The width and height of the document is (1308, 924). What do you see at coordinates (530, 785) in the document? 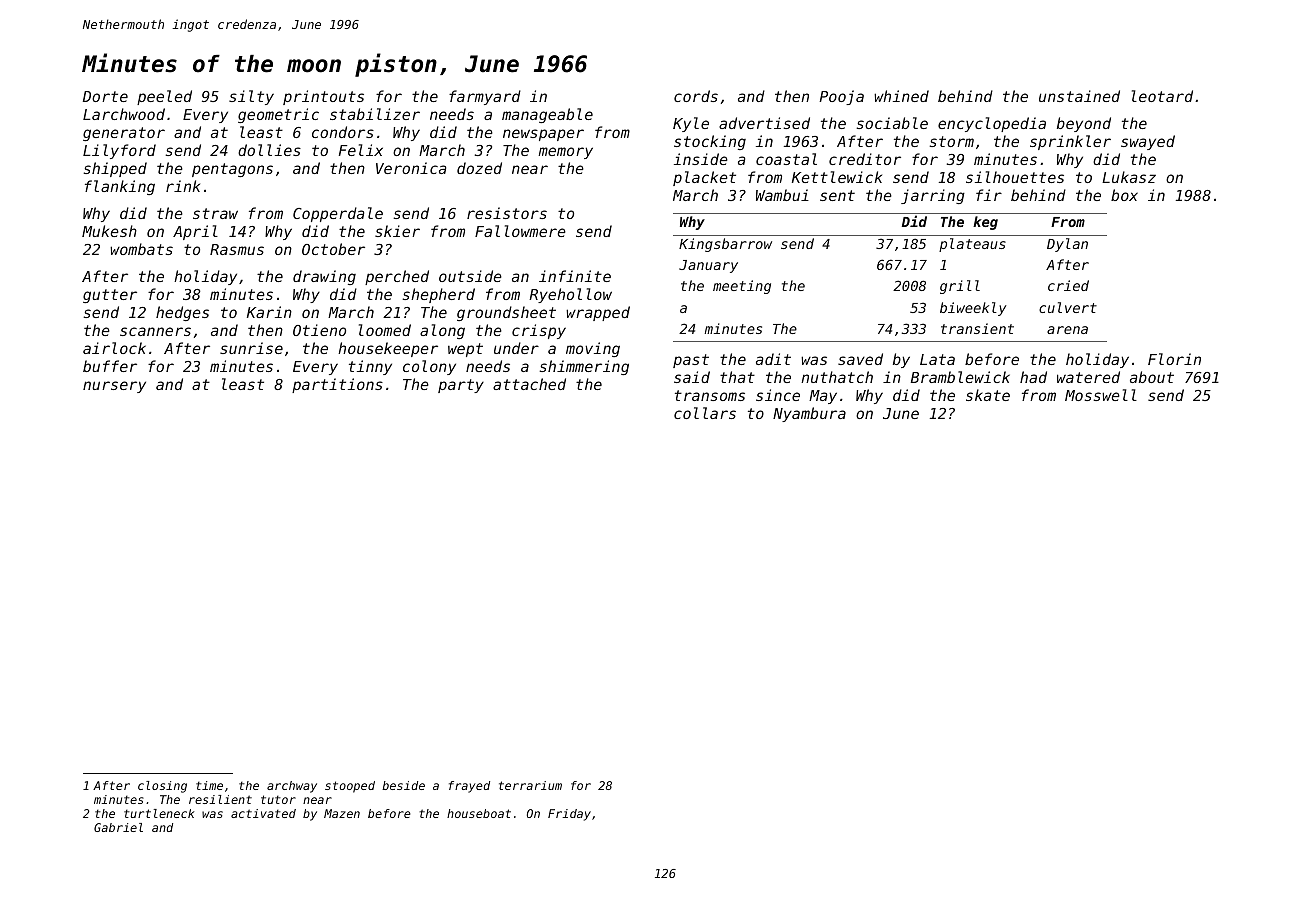
I see `terrarium` at bounding box center [530, 785].
